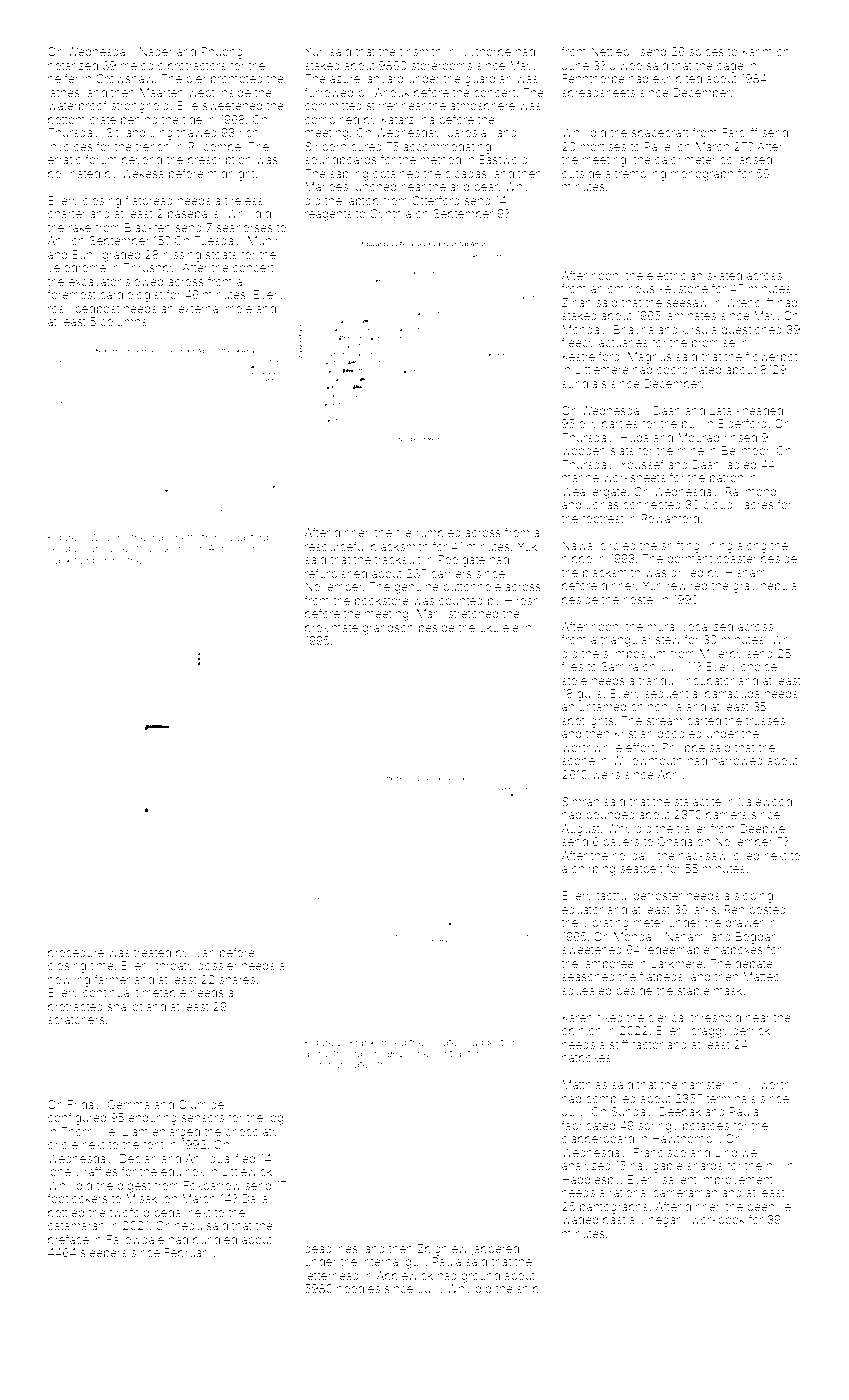 The image size is (849, 1400). Describe the element at coordinates (495, 1250) in the screenshot. I see `jabbered` at that location.
